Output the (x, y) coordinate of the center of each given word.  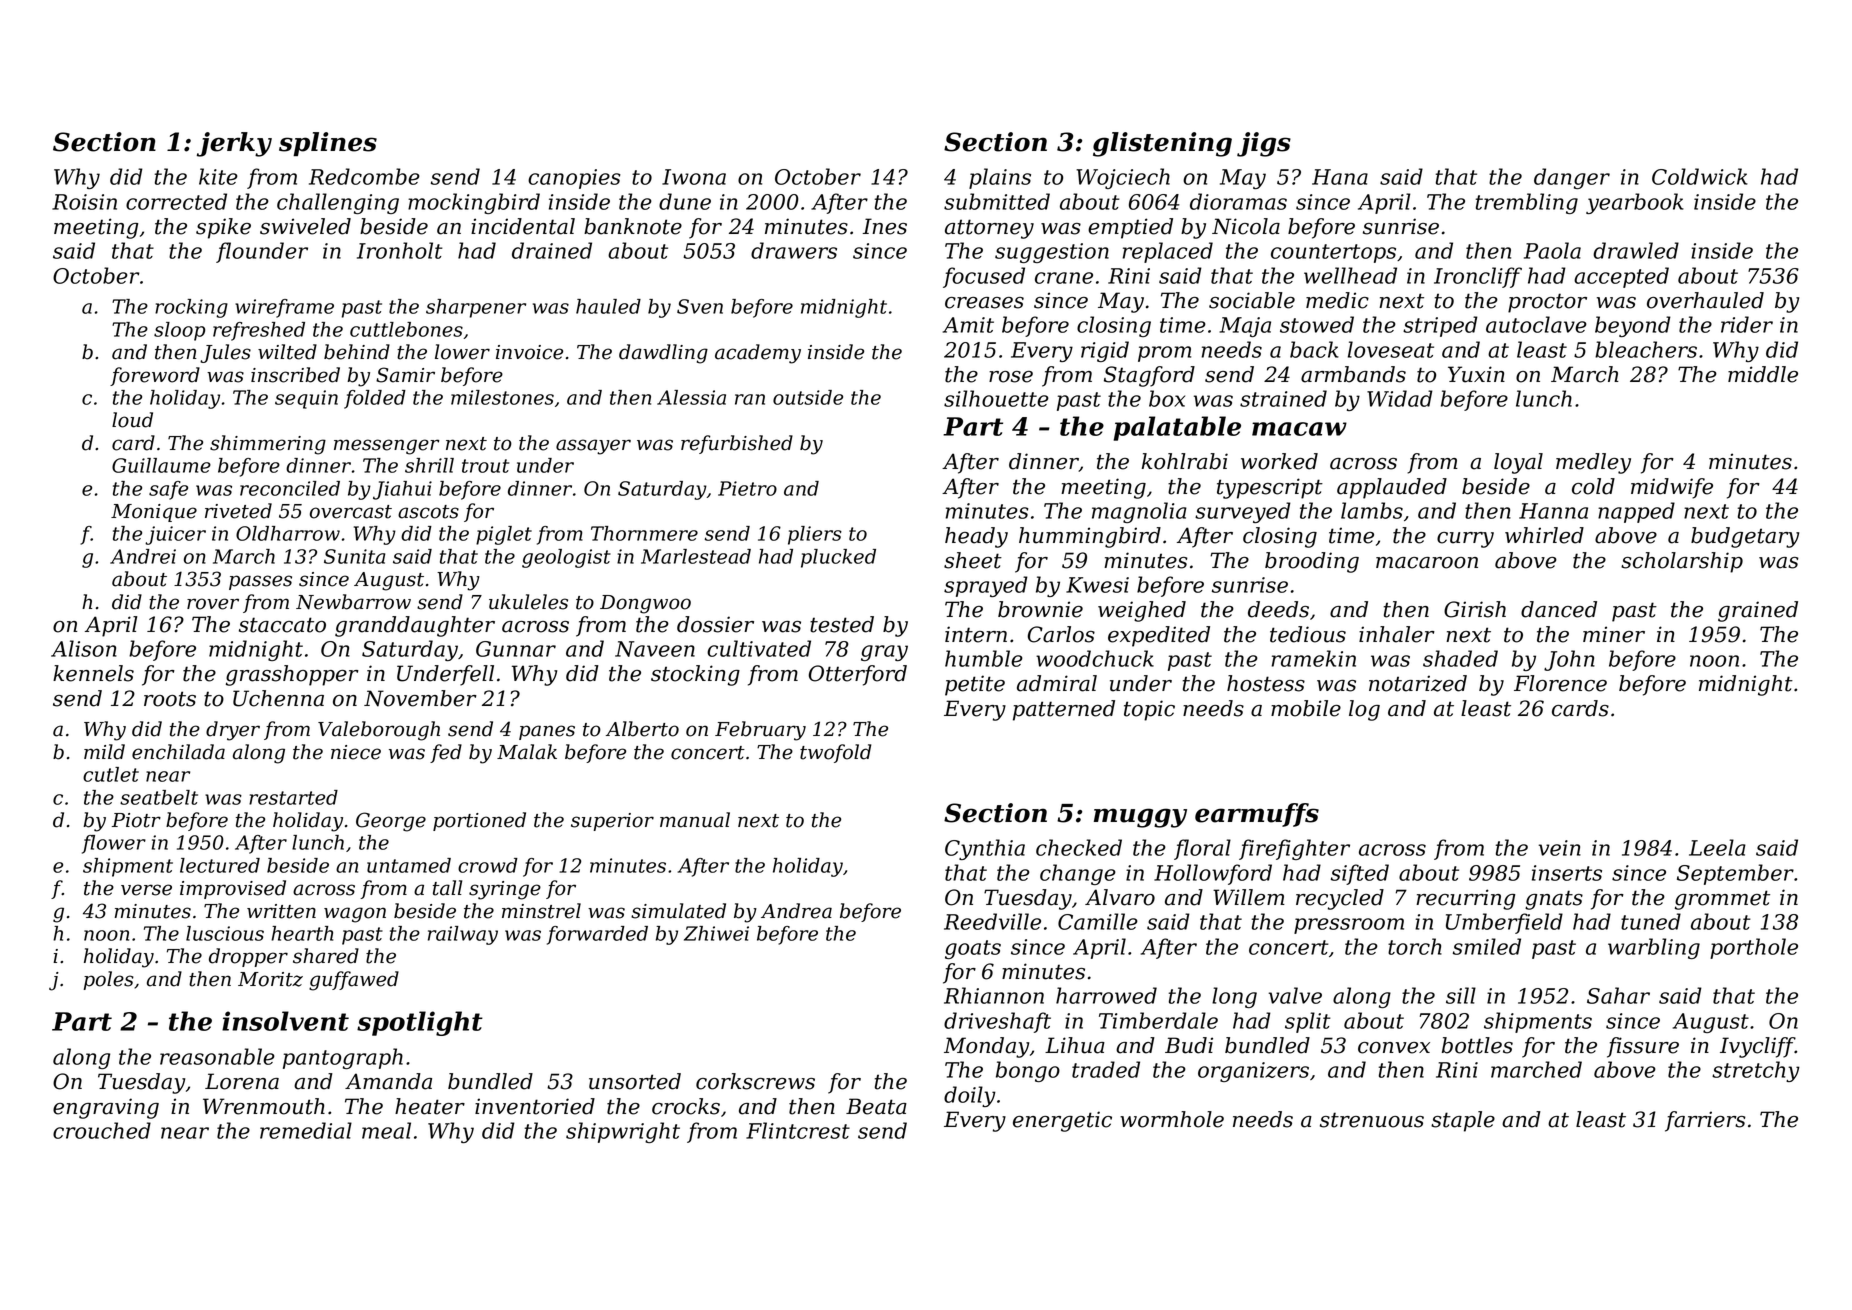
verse (146, 890)
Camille (1098, 921)
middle (1763, 374)
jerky (234, 144)
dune (685, 201)
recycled (1340, 899)
